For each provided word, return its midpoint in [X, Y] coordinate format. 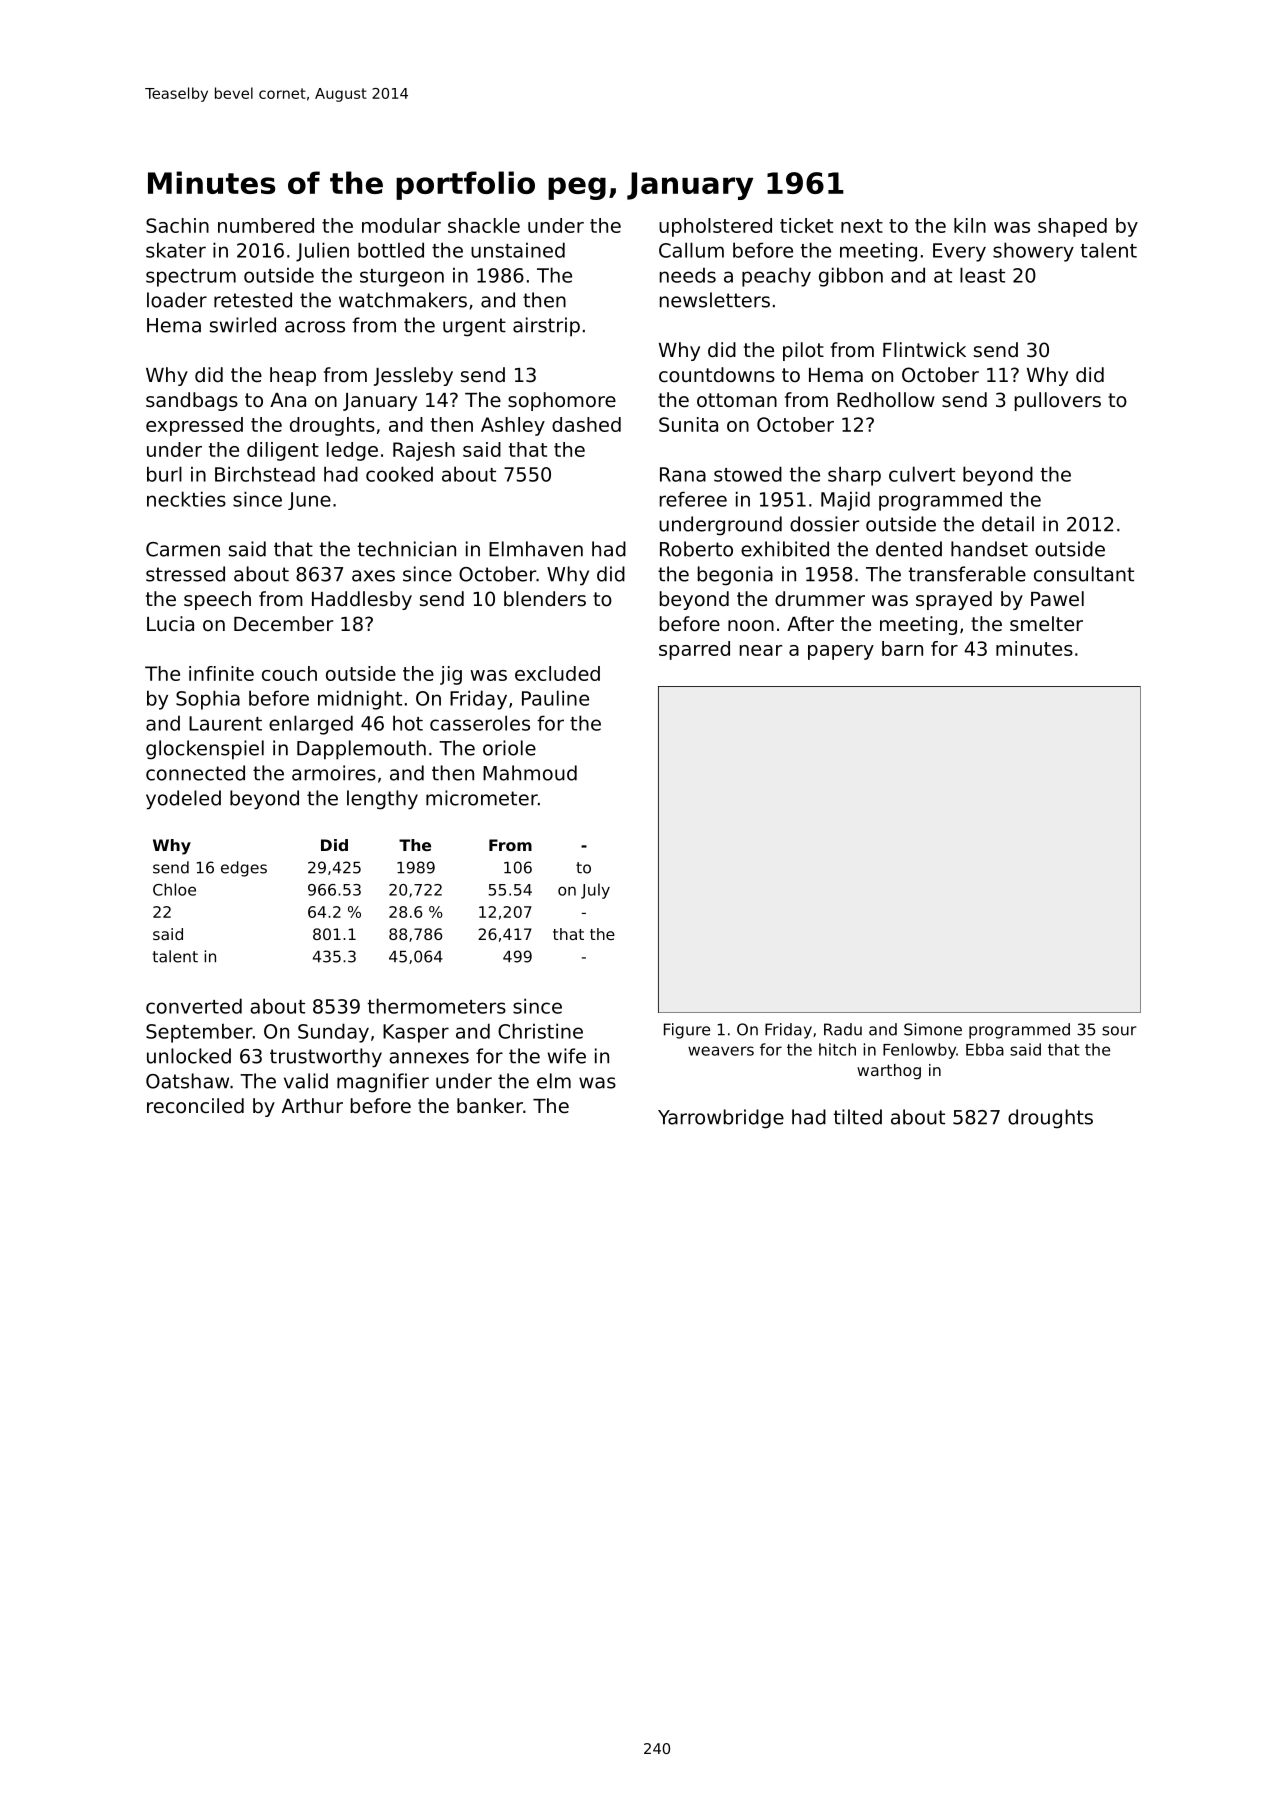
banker [490, 1106]
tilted [858, 1117]
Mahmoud [530, 773]
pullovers [1058, 401]
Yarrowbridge [721, 1119]
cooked [399, 474]
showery [1033, 252]
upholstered [715, 227]
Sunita [688, 424]
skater [176, 250]
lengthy [382, 800]
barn [902, 648]
